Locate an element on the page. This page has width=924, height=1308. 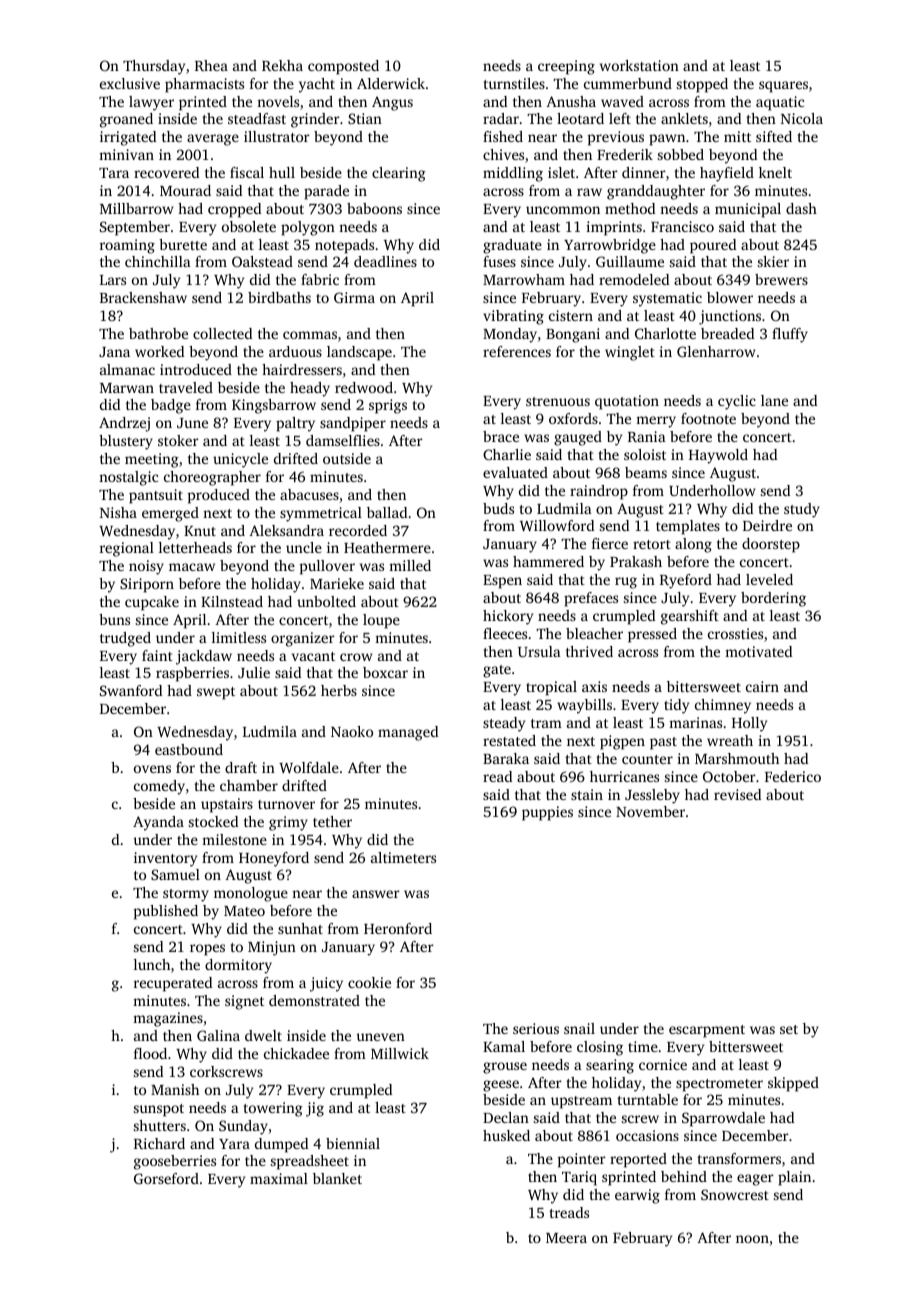
knelt is located at coordinates (775, 172).
